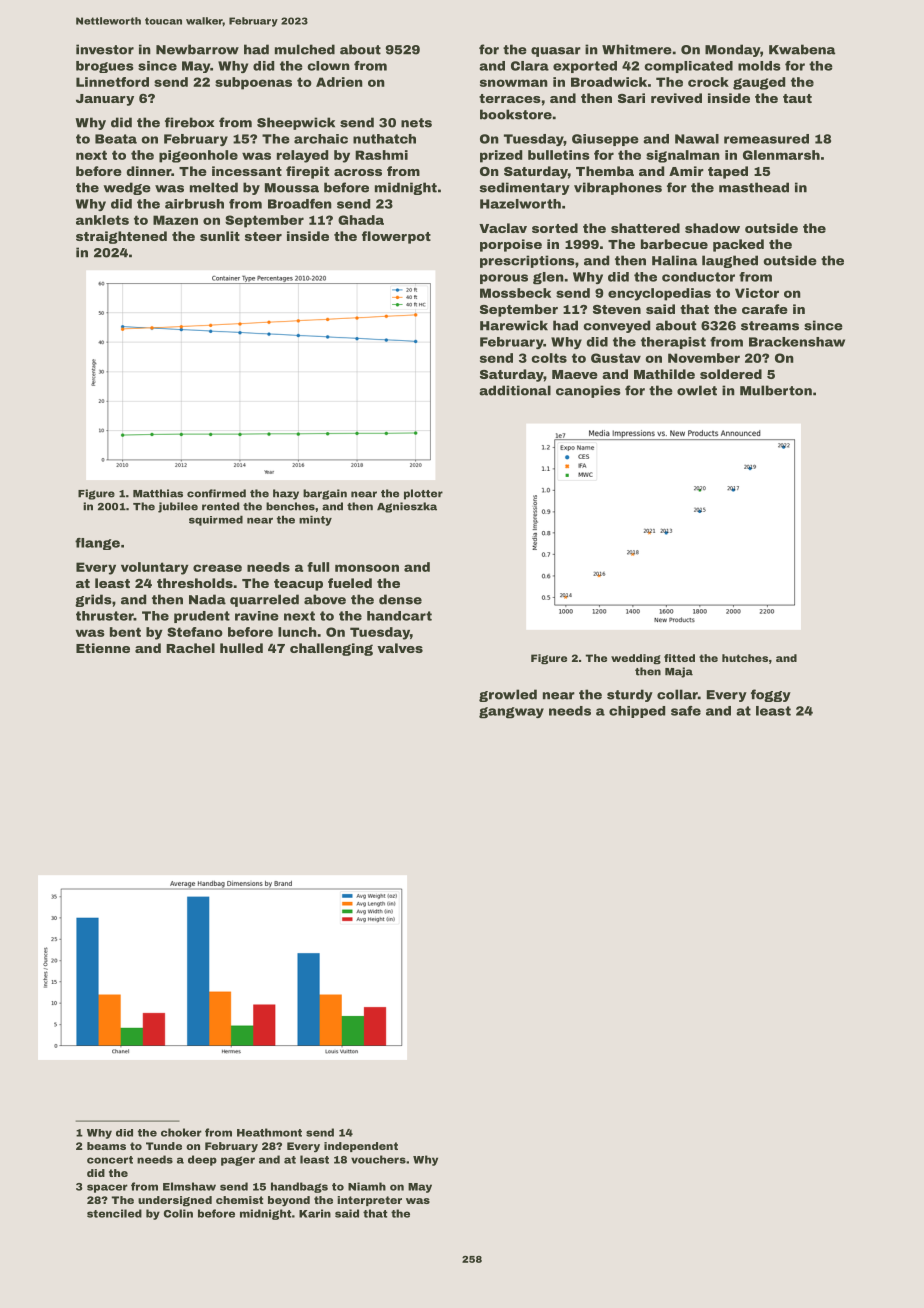  Describe the element at coordinates (121, 237) in the page. I see `straightened` at that location.
